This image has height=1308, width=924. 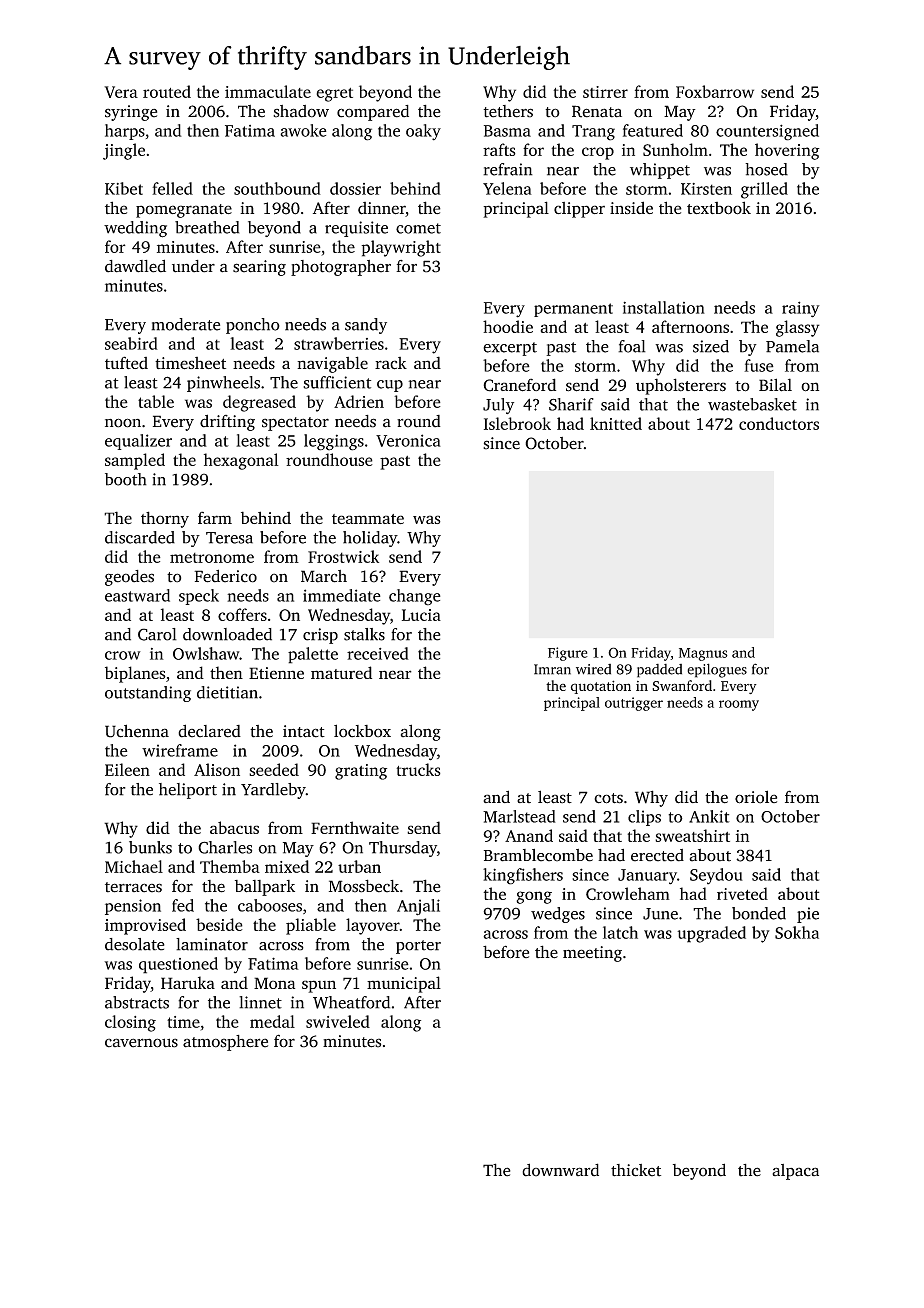 I want to click on routed, so click(x=167, y=91).
